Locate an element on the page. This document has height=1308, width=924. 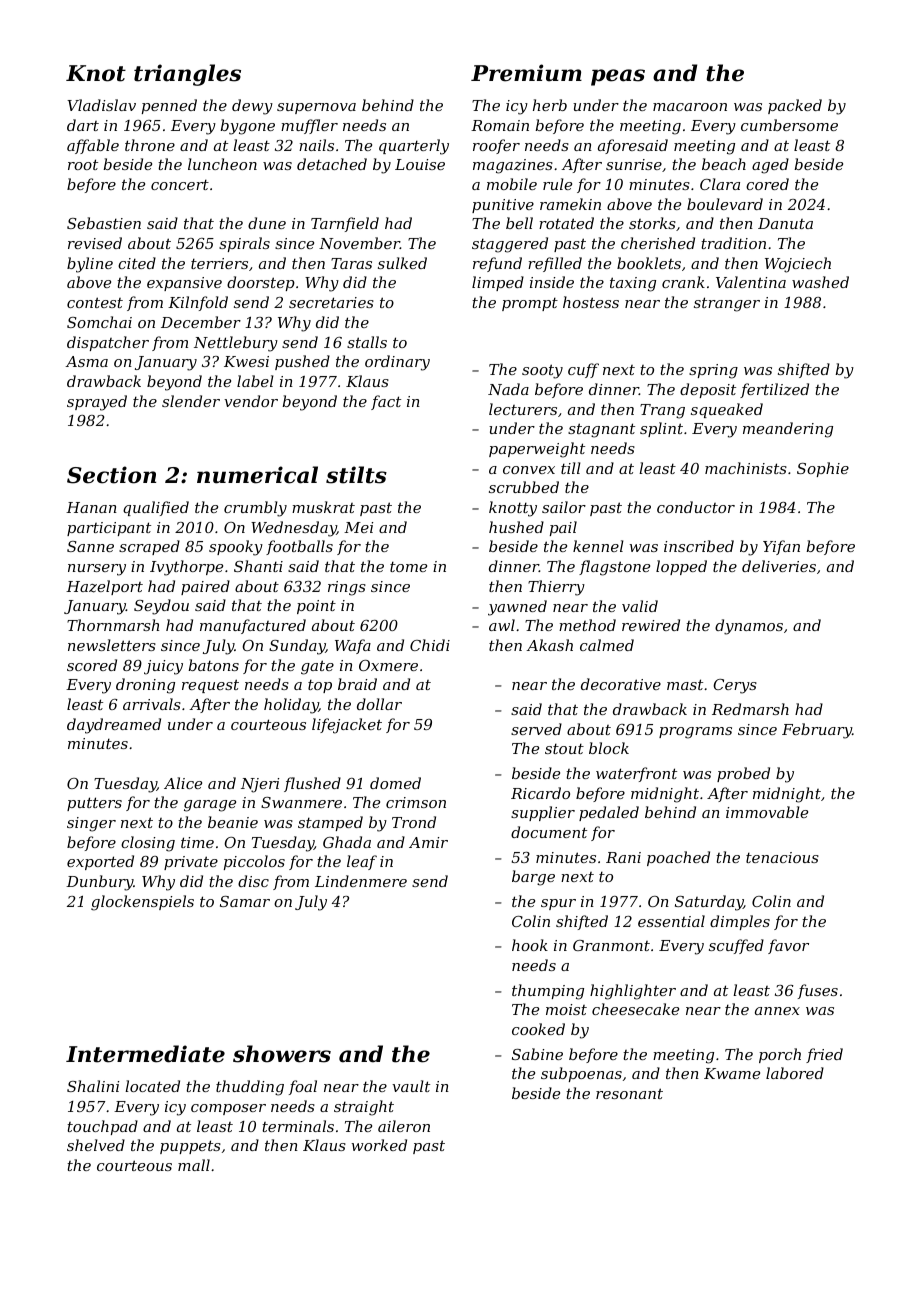
Granmont is located at coordinates (611, 945).
